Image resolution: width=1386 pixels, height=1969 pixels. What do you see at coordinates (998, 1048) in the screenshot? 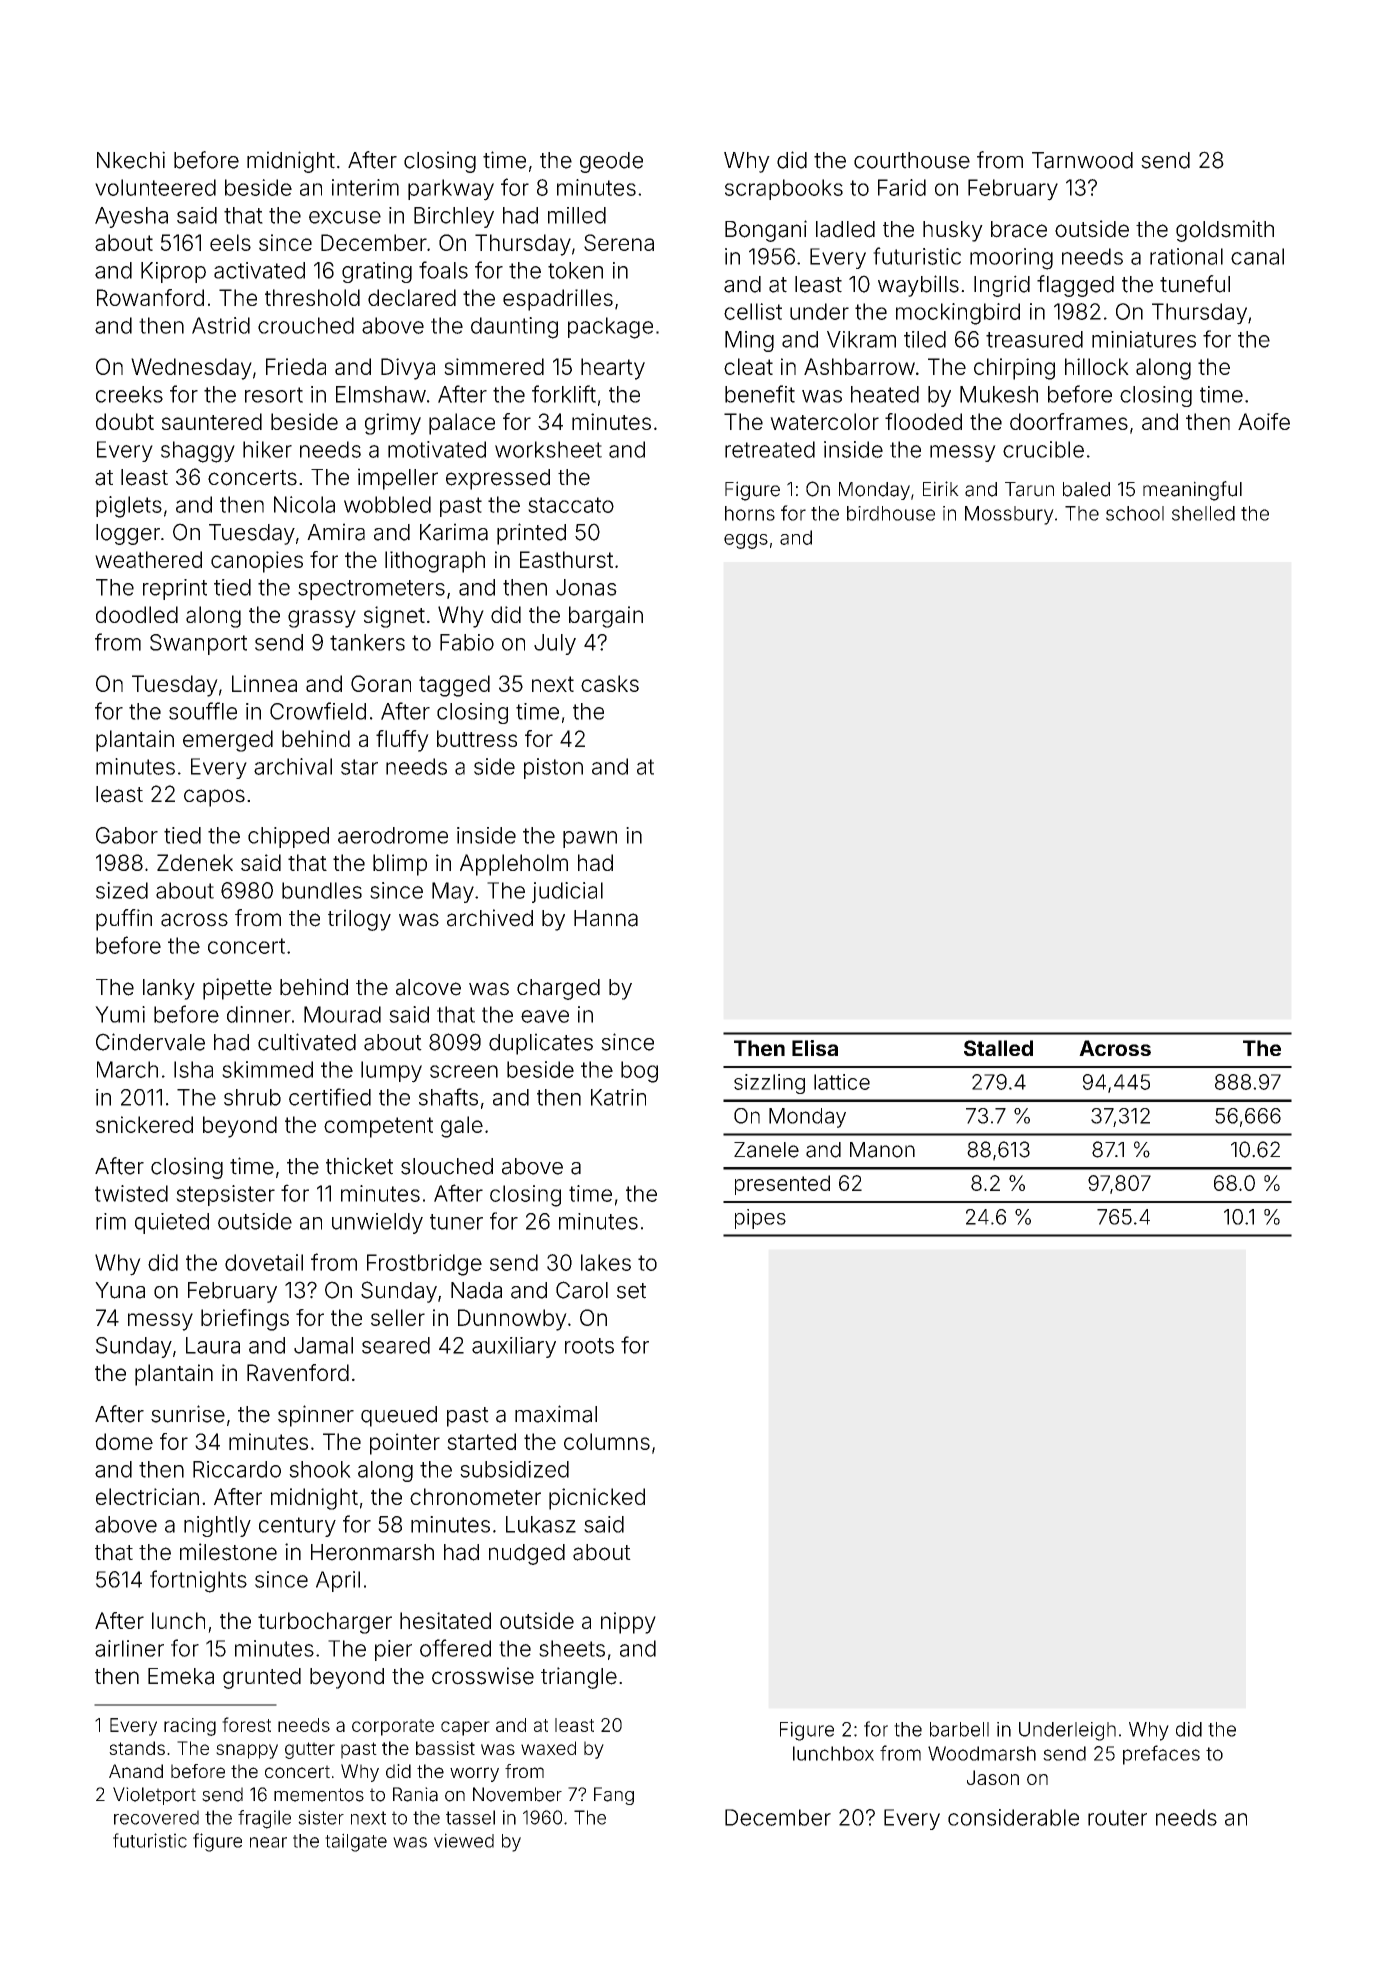
I see `Stalled` at bounding box center [998, 1048].
